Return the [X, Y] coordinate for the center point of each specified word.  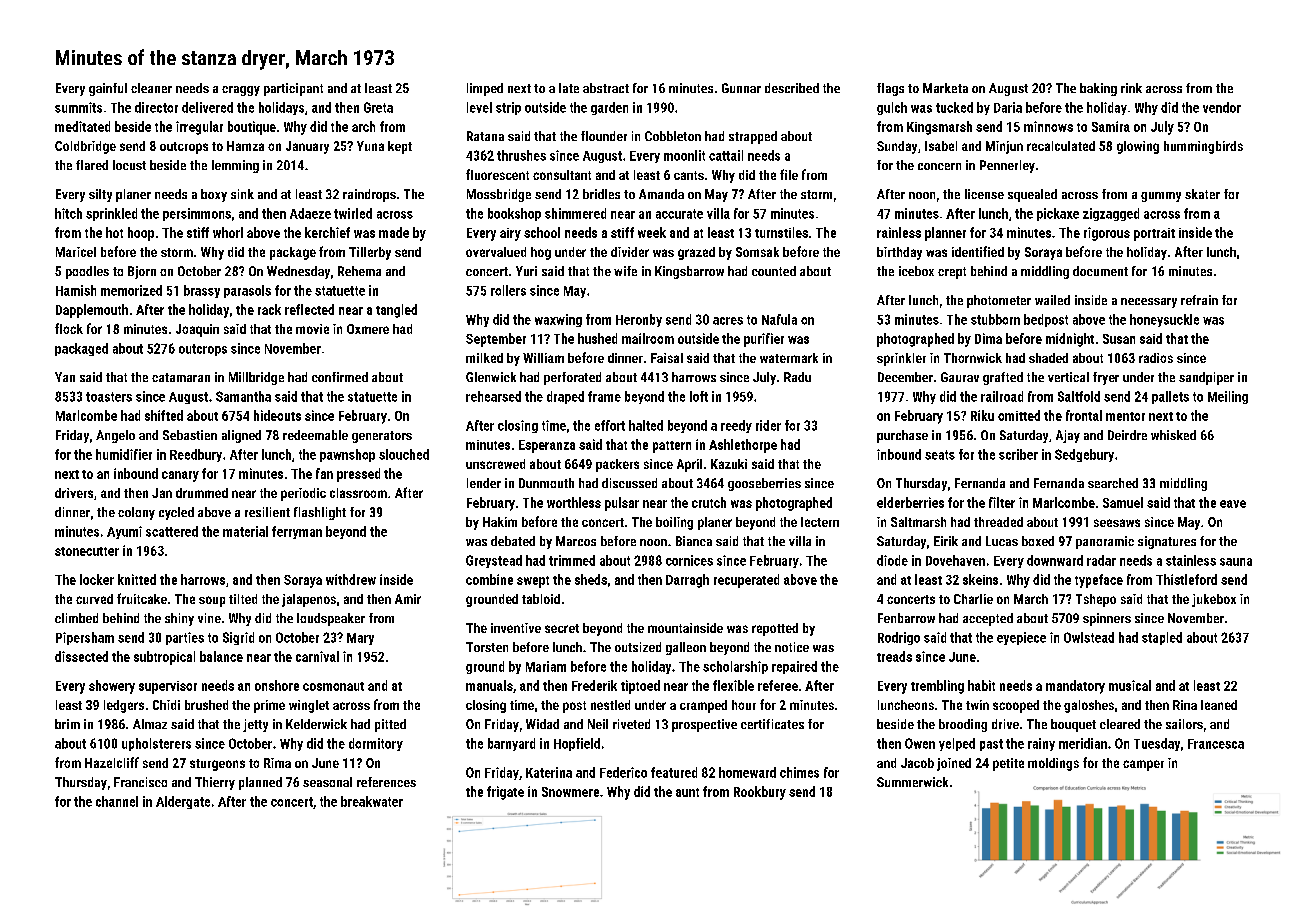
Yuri [526, 271]
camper [1143, 765]
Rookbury [760, 793]
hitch [68, 213]
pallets [1170, 397]
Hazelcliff [112, 762]
